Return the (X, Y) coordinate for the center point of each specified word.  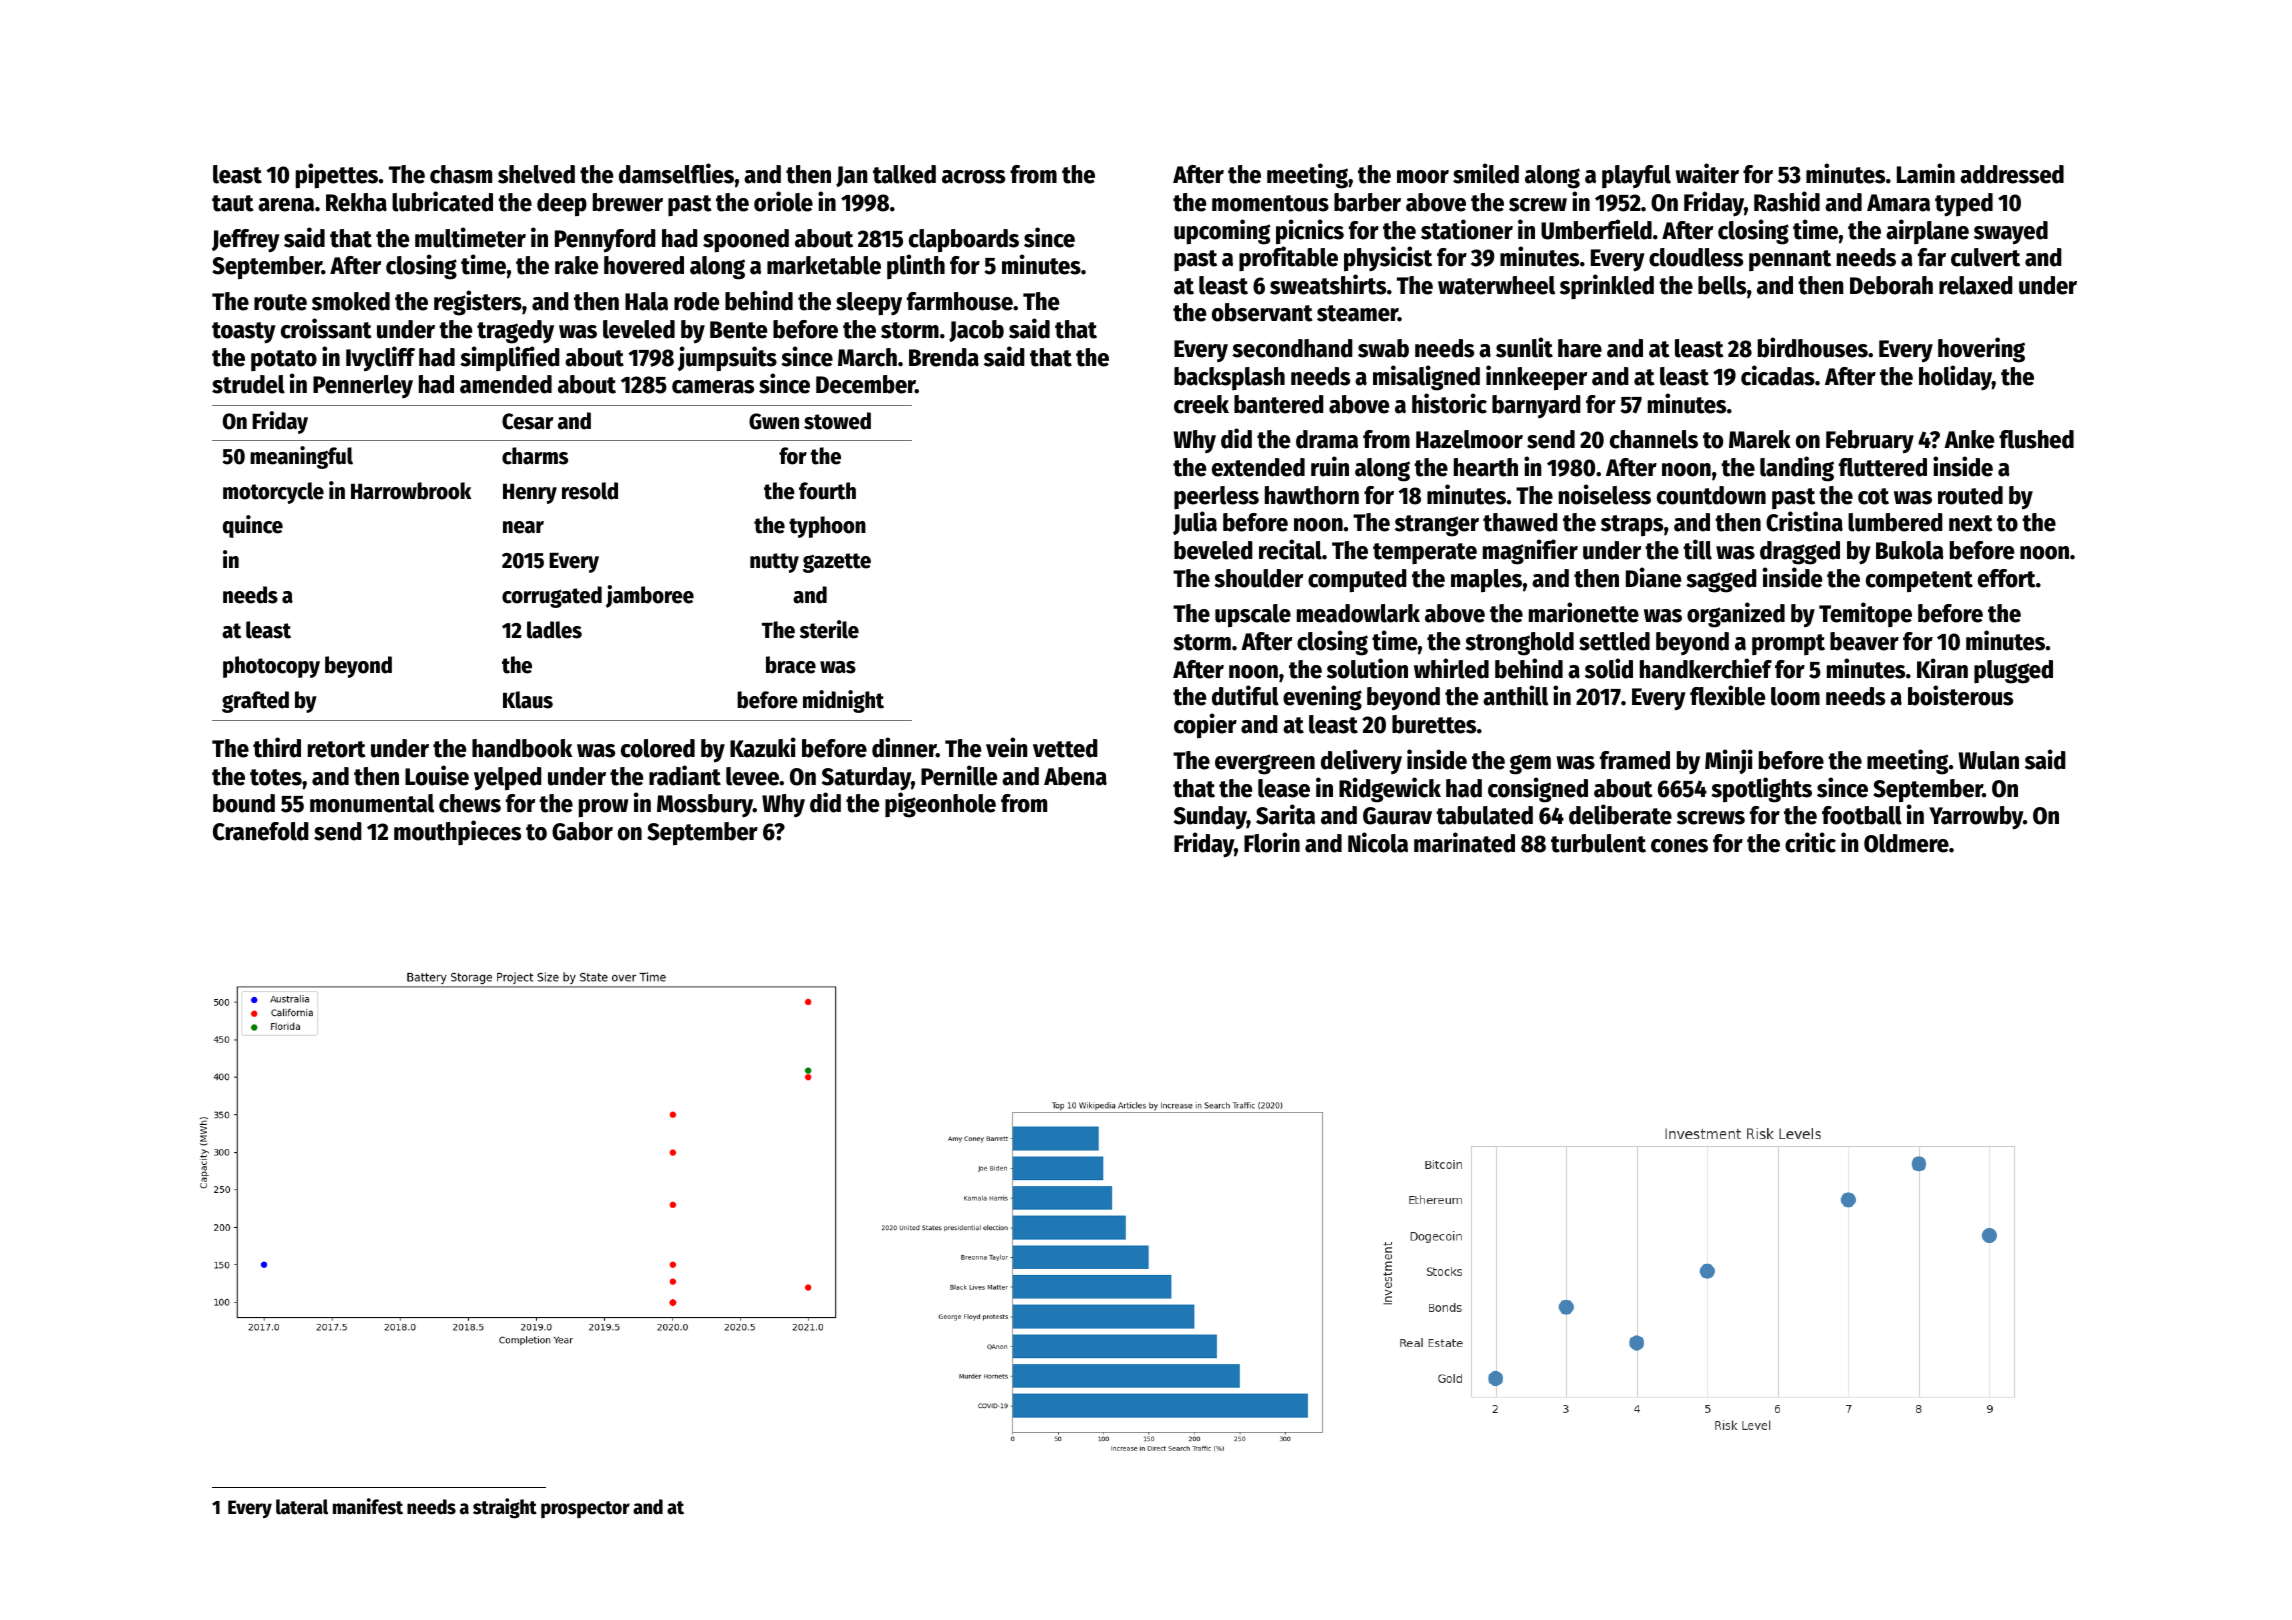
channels (1654, 439)
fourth (827, 491)
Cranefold (261, 831)
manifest (368, 1506)
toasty (244, 333)
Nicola (1378, 842)
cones (1679, 846)
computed (1357, 581)
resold (590, 491)
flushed (2036, 439)
